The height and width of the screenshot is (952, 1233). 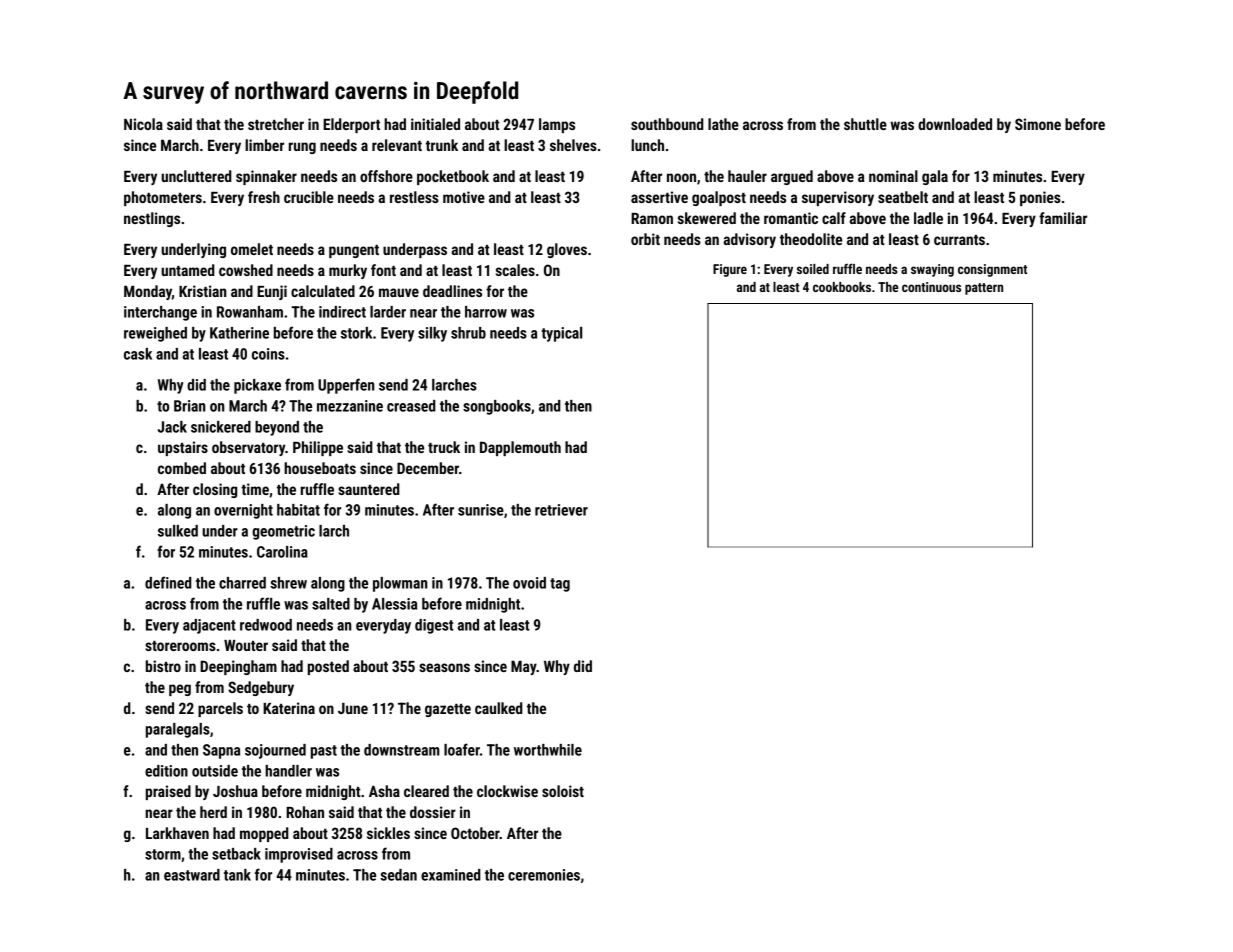 I want to click on ceremonies, so click(x=544, y=875).
